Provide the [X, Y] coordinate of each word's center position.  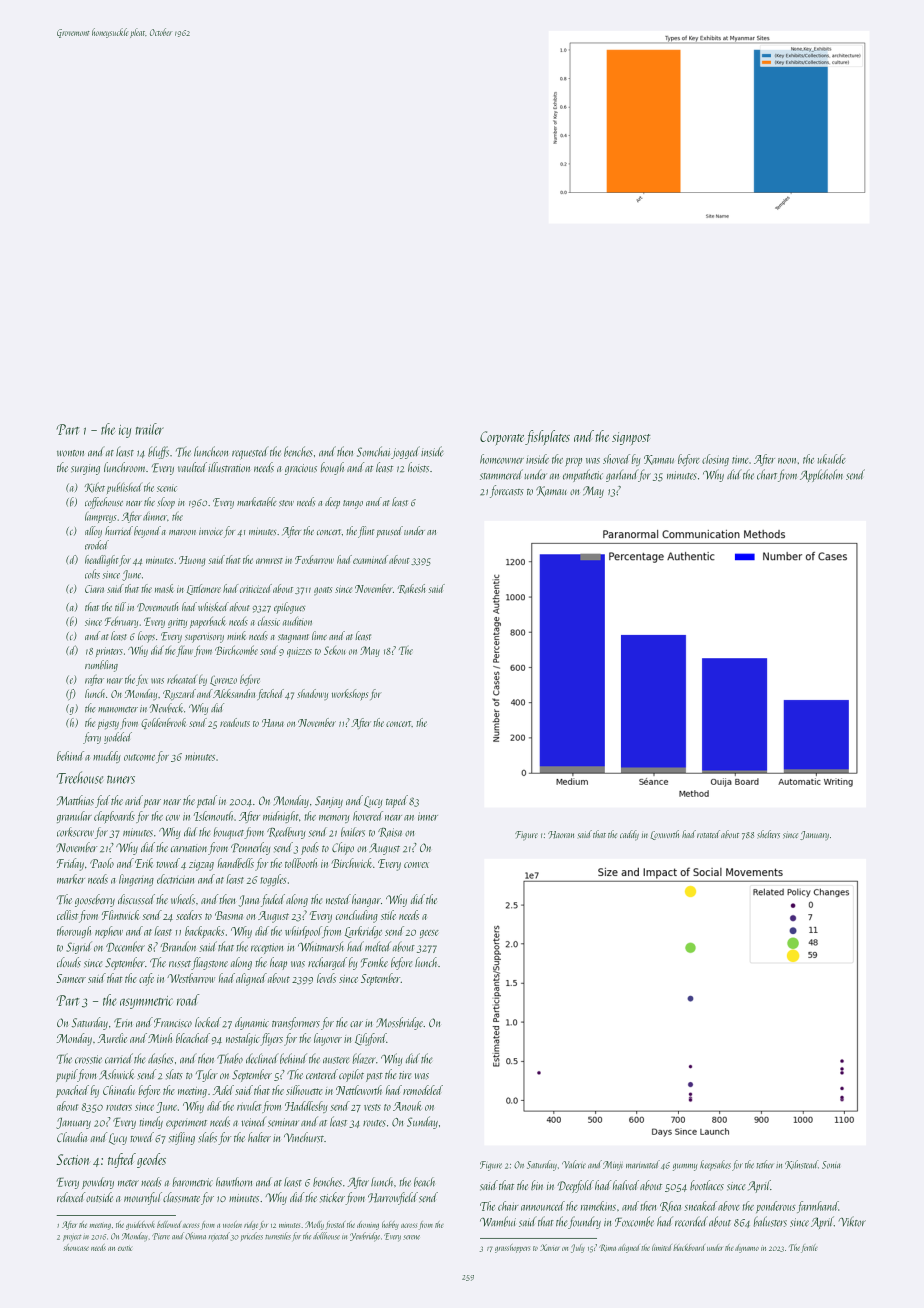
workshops [350, 694]
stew [286, 503]
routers [119, 1107]
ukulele [831, 459]
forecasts [507, 491]
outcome [139, 757]
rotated [708, 834]
